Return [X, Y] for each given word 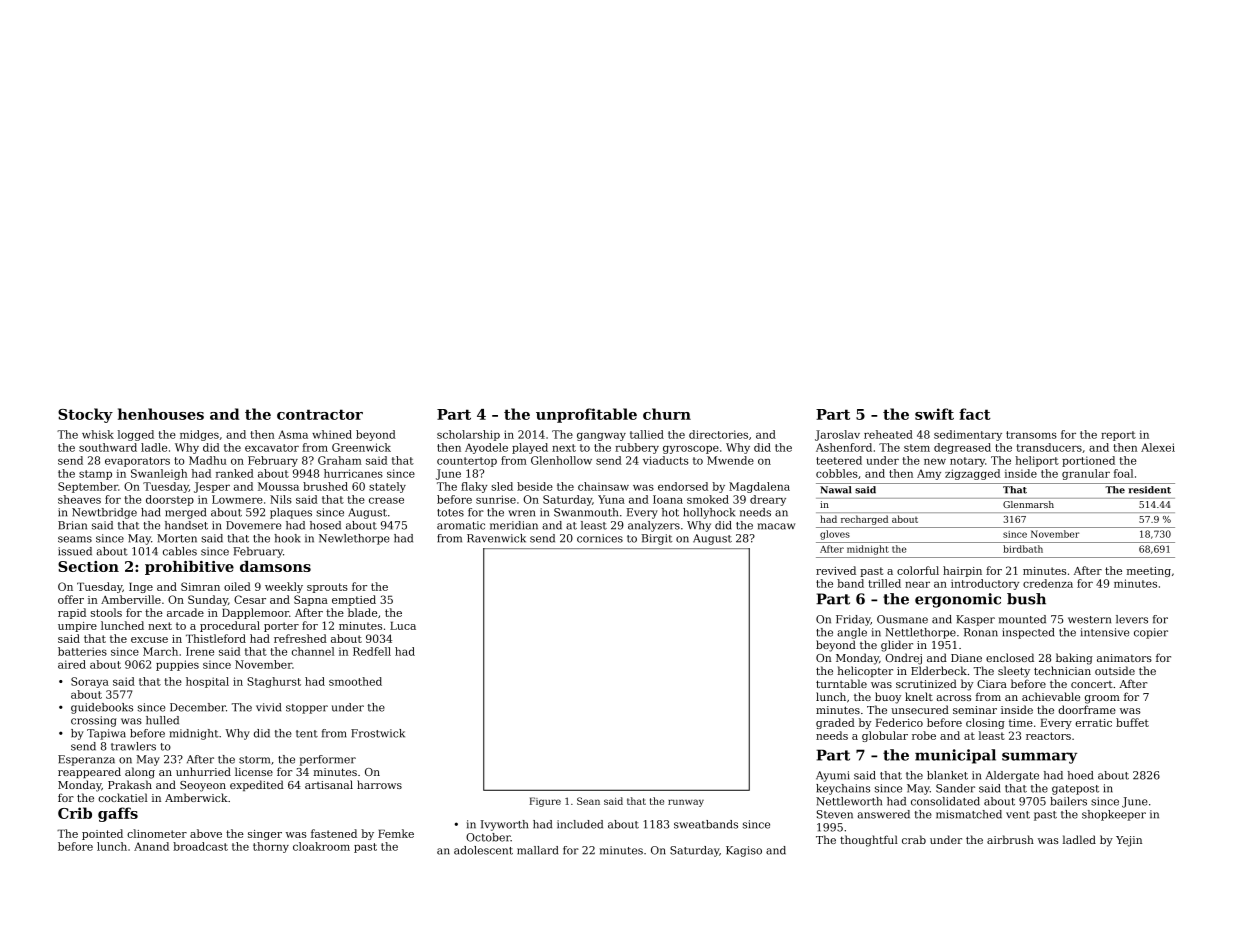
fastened [334, 833]
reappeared [89, 772]
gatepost [1075, 790]
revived [836, 570]
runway [686, 803]
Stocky [85, 415]
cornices [600, 538]
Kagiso [744, 851]
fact [975, 414]
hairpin [962, 571]
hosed [325, 525]
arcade [185, 612]
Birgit [657, 539]
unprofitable [586, 415]
